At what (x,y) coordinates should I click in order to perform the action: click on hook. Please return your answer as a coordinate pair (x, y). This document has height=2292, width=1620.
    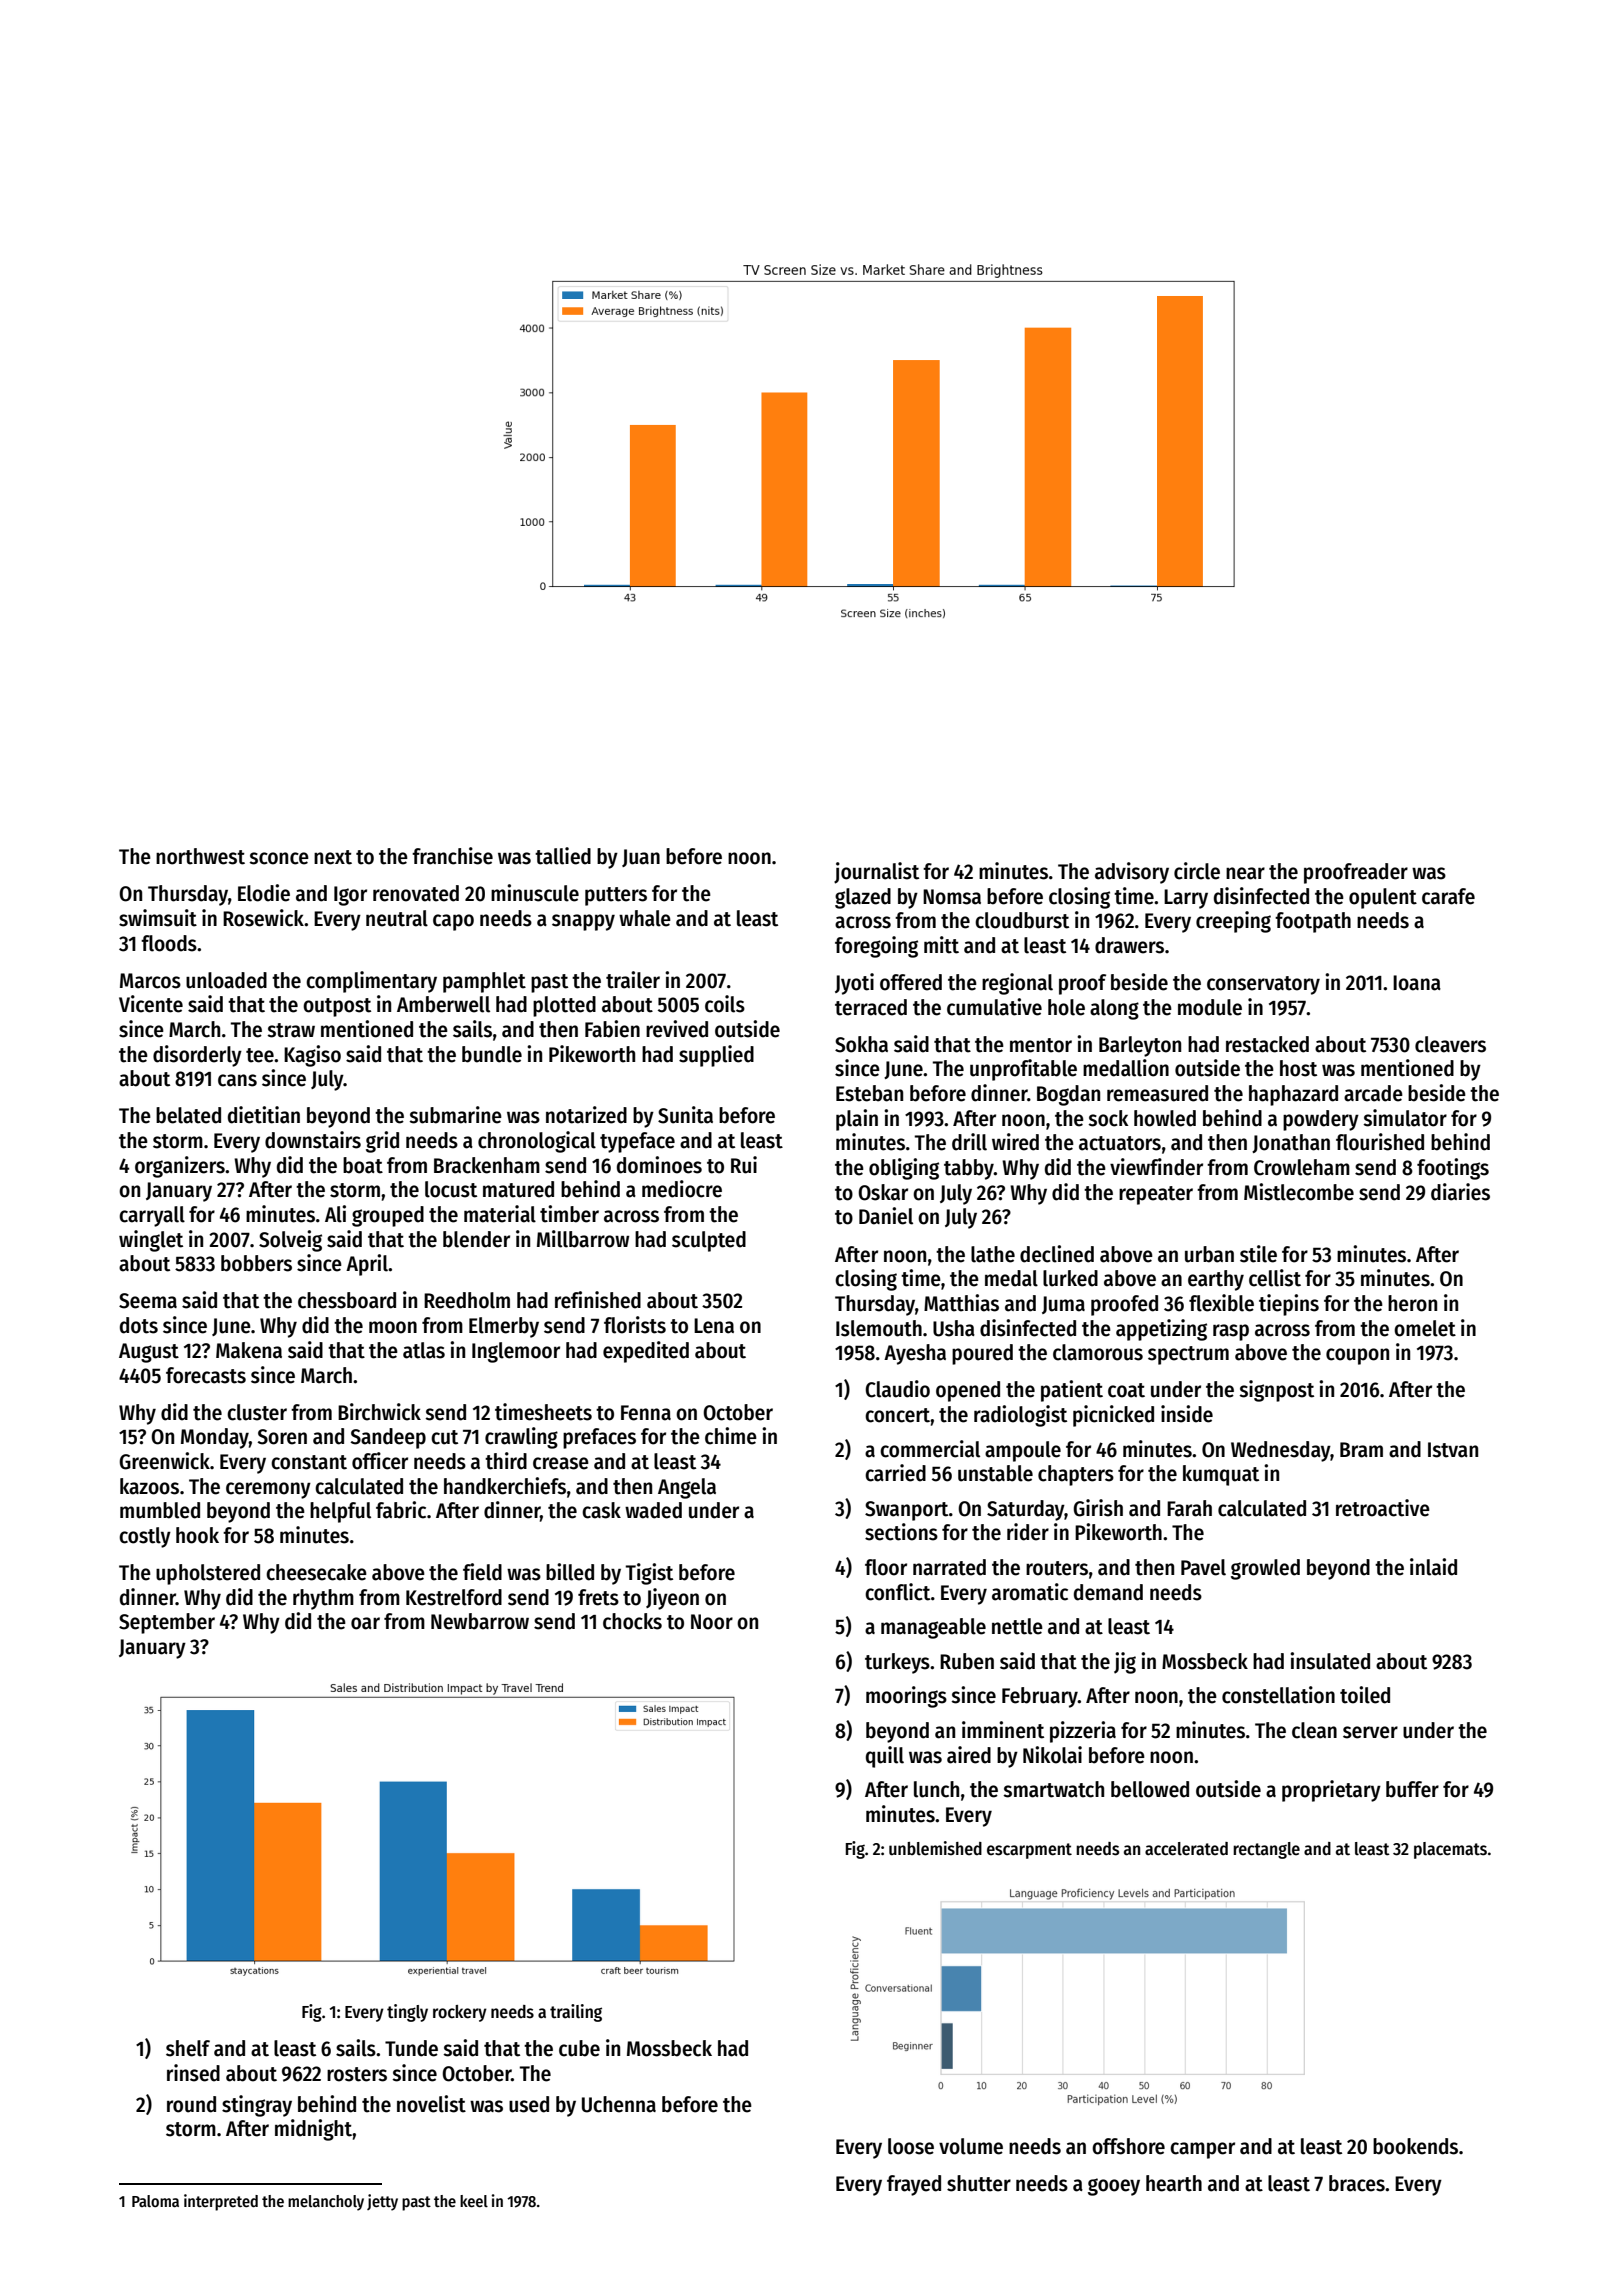
    Looking at the image, I should click on (197, 1535).
